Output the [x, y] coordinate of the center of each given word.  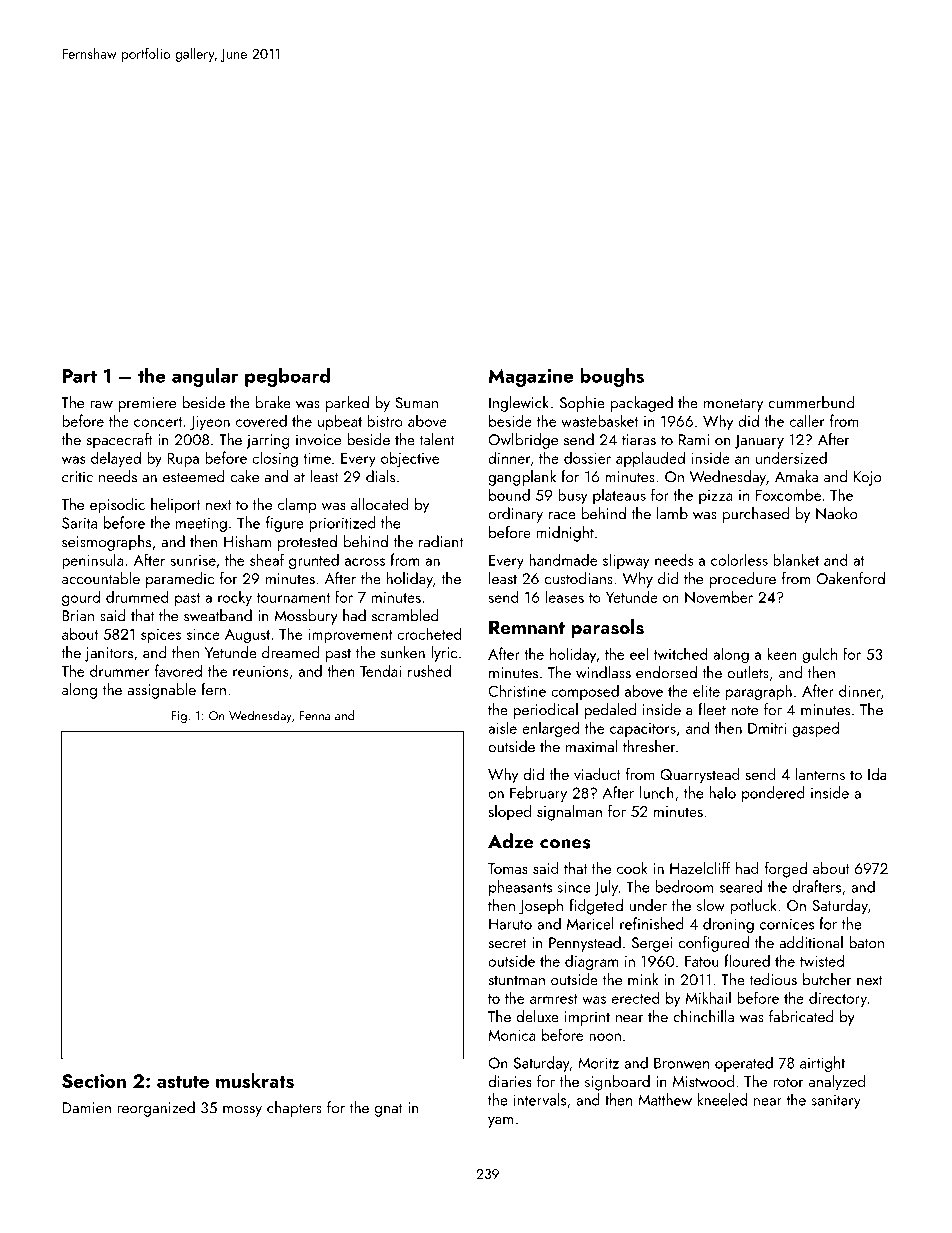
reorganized [156, 1109]
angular [205, 377]
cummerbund [811, 402]
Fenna [315, 716]
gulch [819, 655]
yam [500, 1122]
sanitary [836, 1102]
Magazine [531, 378]
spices [161, 636]
